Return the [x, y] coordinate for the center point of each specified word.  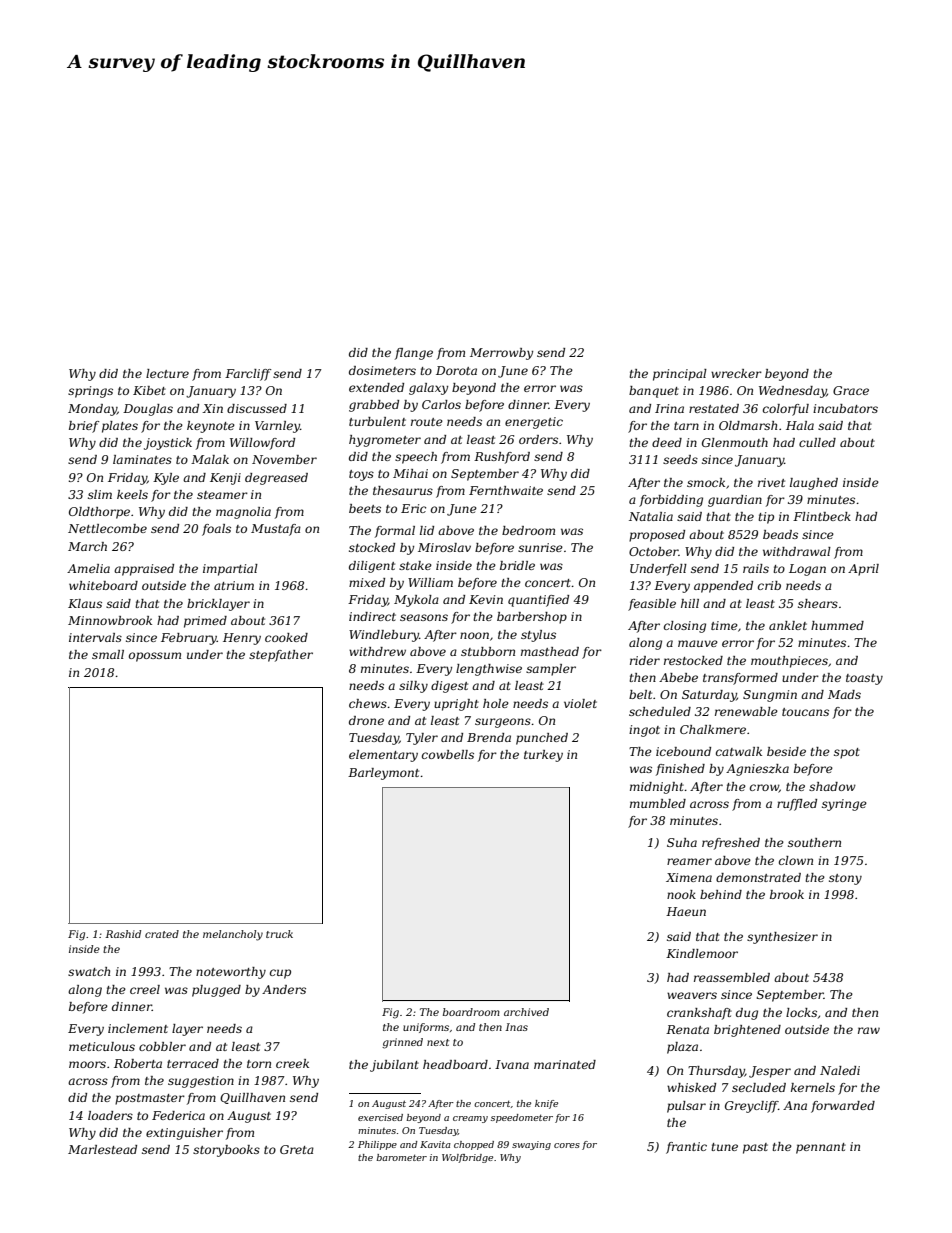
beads [780, 534]
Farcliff [248, 375]
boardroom [471, 1012]
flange [414, 354]
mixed [367, 582]
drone [366, 720]
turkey [543, 756]
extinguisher [184, 1134]
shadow [832, 786]
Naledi [840, 1070]
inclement [138, 1028]
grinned [402, 1043]
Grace [851, 390]
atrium [234, 585]
